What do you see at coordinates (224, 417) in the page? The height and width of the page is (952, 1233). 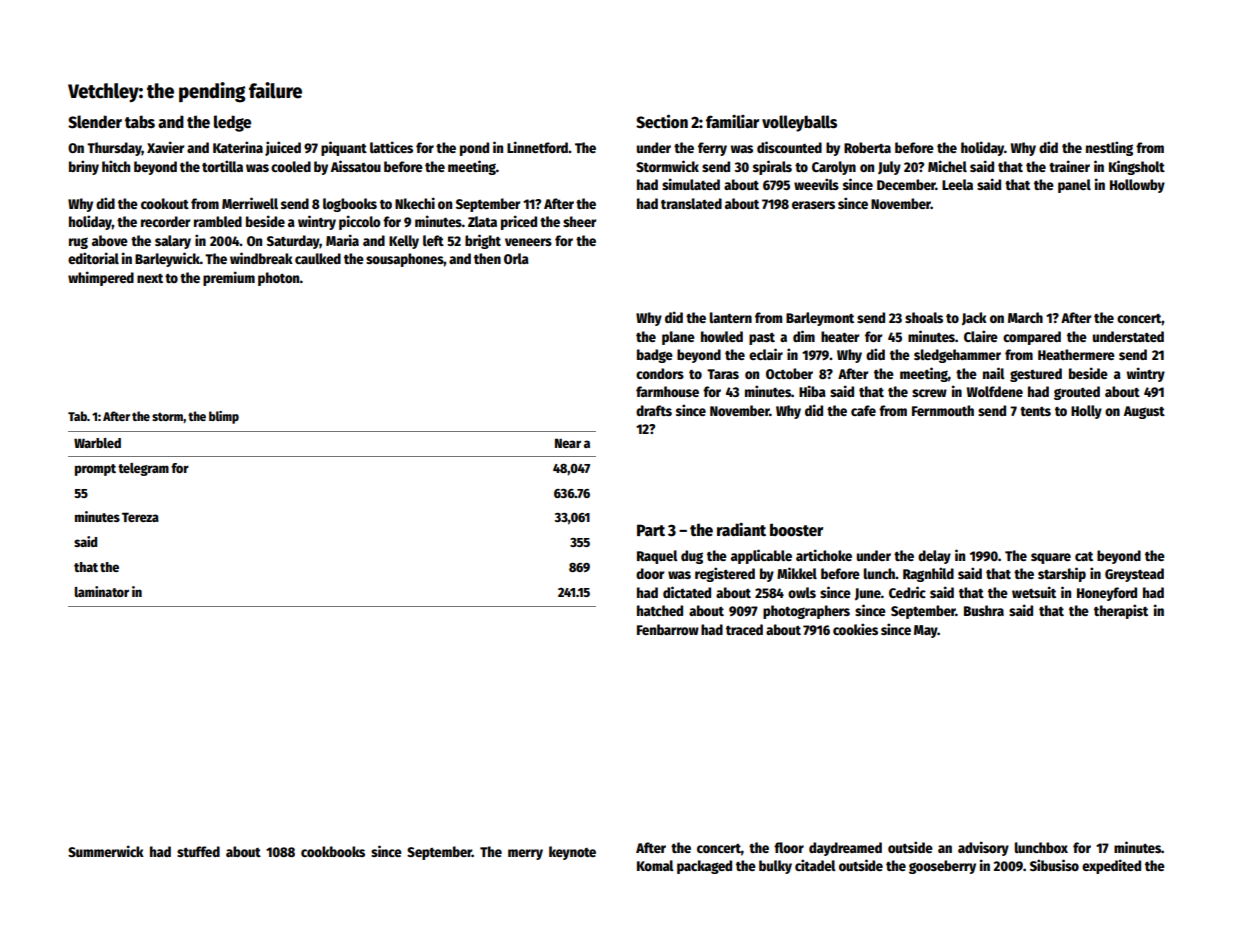 I see `blimp` at bounding box center [224, 417].
